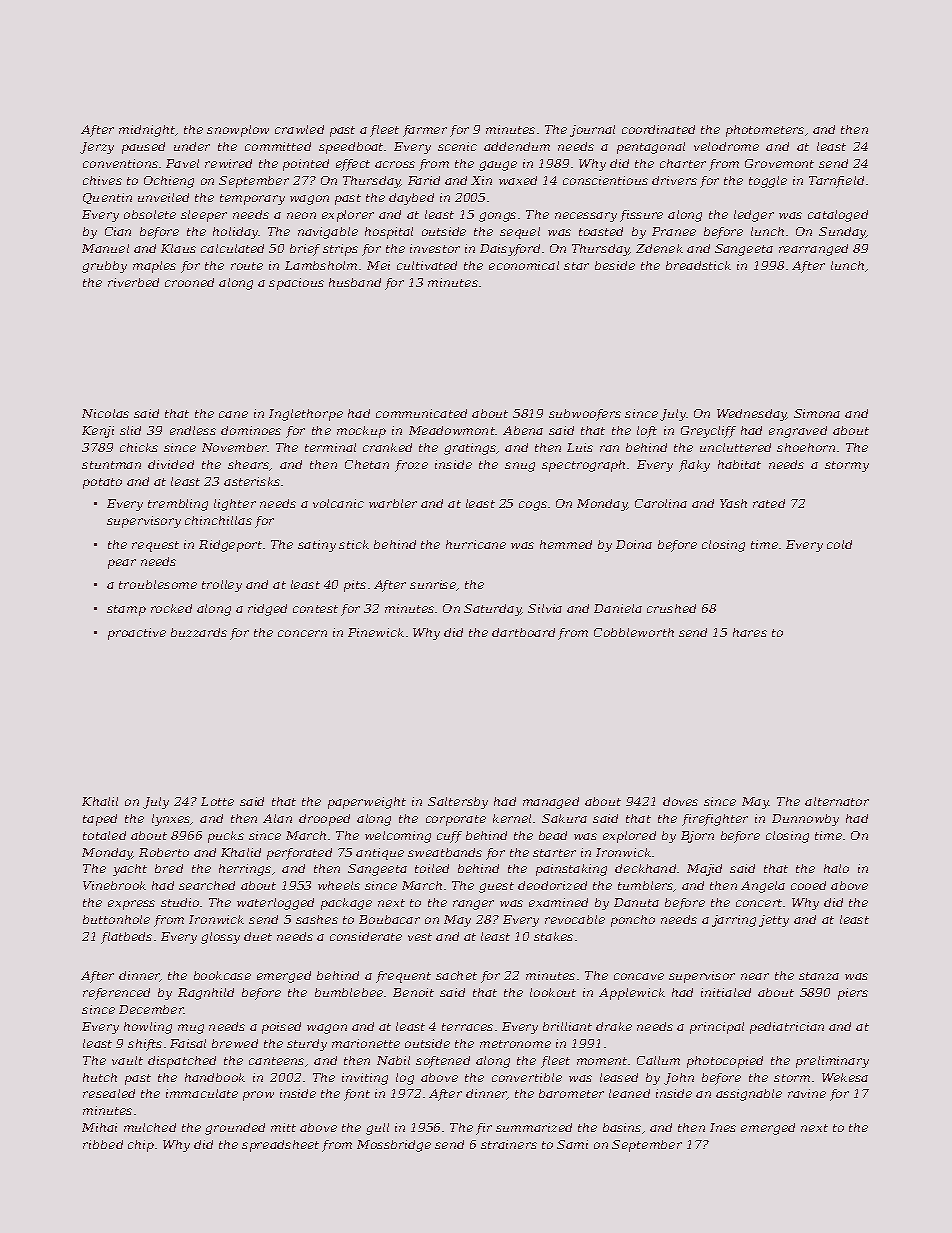 This image has width=952, height=1233. I want to click on Abena, so click(523, 430).
